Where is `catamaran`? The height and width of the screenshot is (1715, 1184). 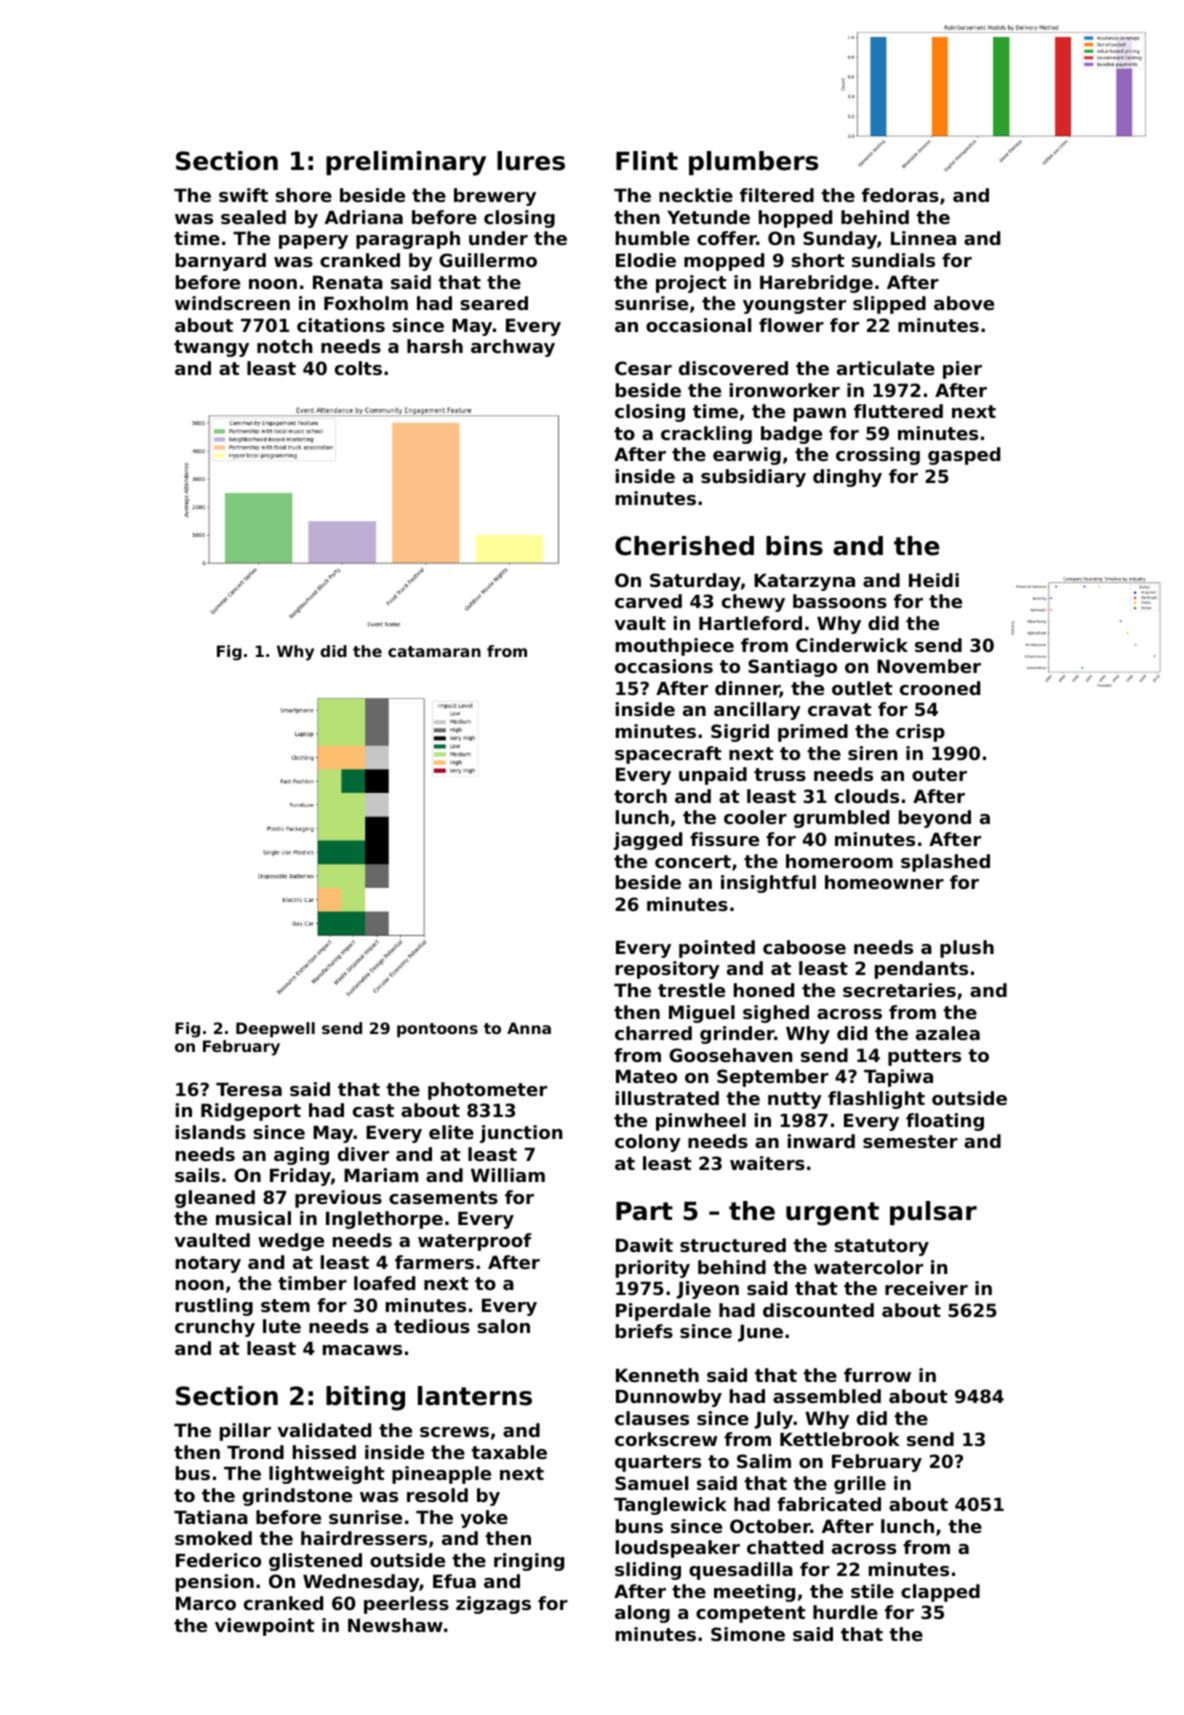 catamaran is located at coordinates (434, 651).
